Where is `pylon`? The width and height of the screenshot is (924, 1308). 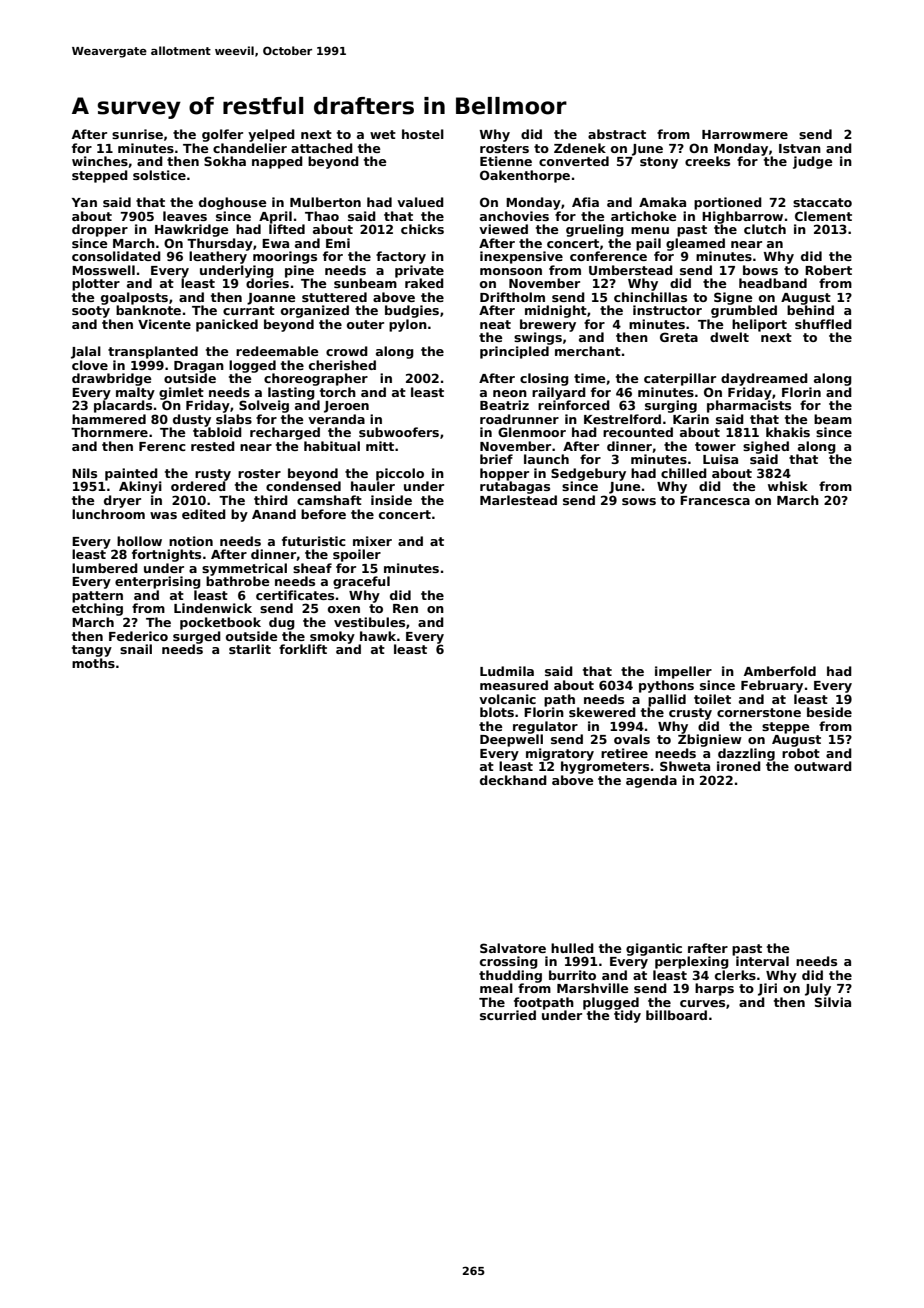 pylon is located at coordinates (408, 325).
